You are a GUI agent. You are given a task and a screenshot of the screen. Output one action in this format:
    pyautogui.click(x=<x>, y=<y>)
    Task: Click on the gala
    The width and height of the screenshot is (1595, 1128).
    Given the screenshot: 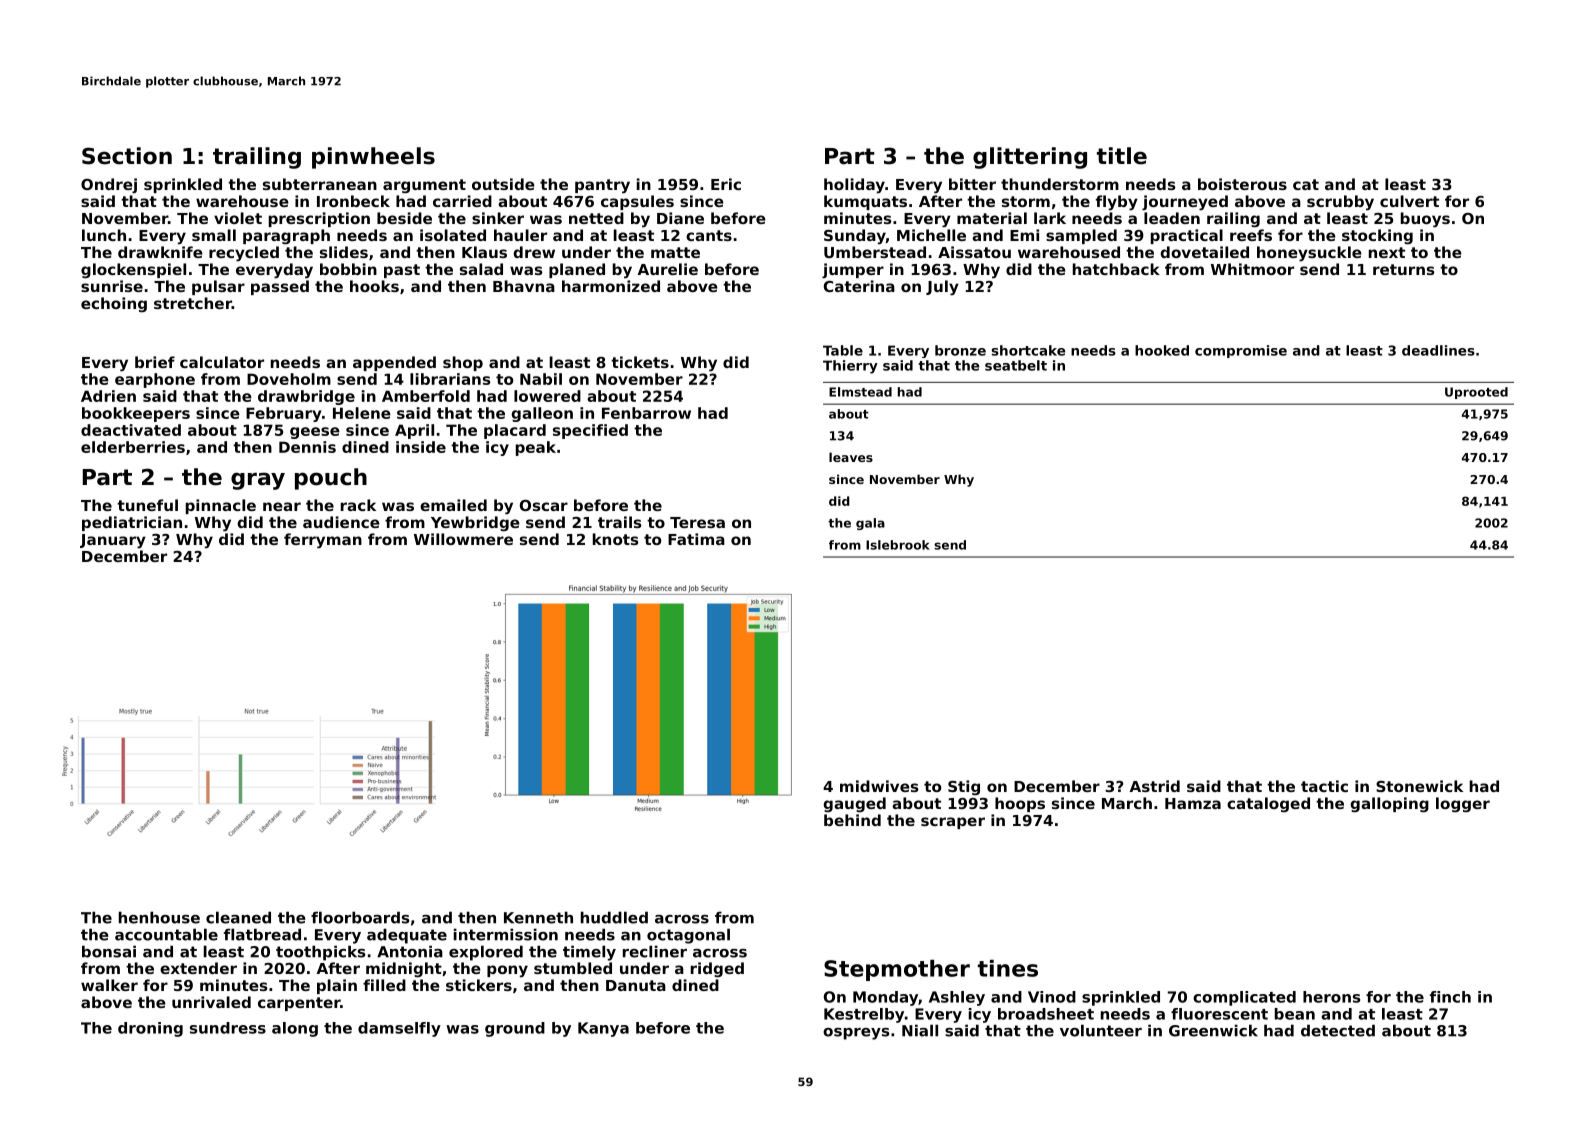 What is the action you would take?
    pyautogui.click(x=870, y=524)
